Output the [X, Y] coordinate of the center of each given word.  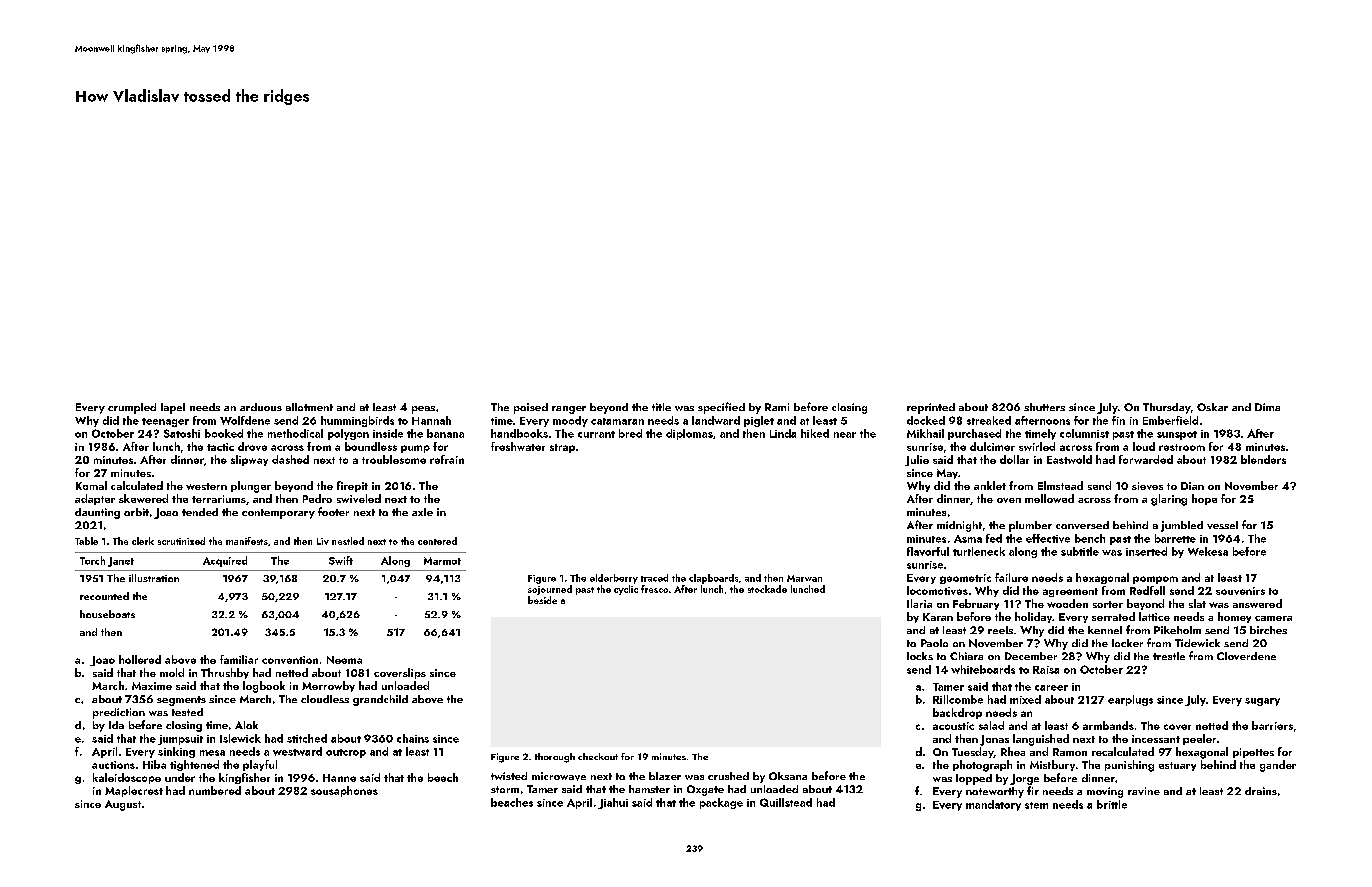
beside [542, 600]
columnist [1084, 433]
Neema [344, 660]
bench [1090, 538]
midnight [959, 526]
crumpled [132, 408]
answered [1257, 603]
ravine [1144, 791]
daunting [97, 513]
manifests [247, 541]
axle [422, 512]
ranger [569, 410]
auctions [113, 765]
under [180, 777]
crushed [728, 776]
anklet [990, 485]
